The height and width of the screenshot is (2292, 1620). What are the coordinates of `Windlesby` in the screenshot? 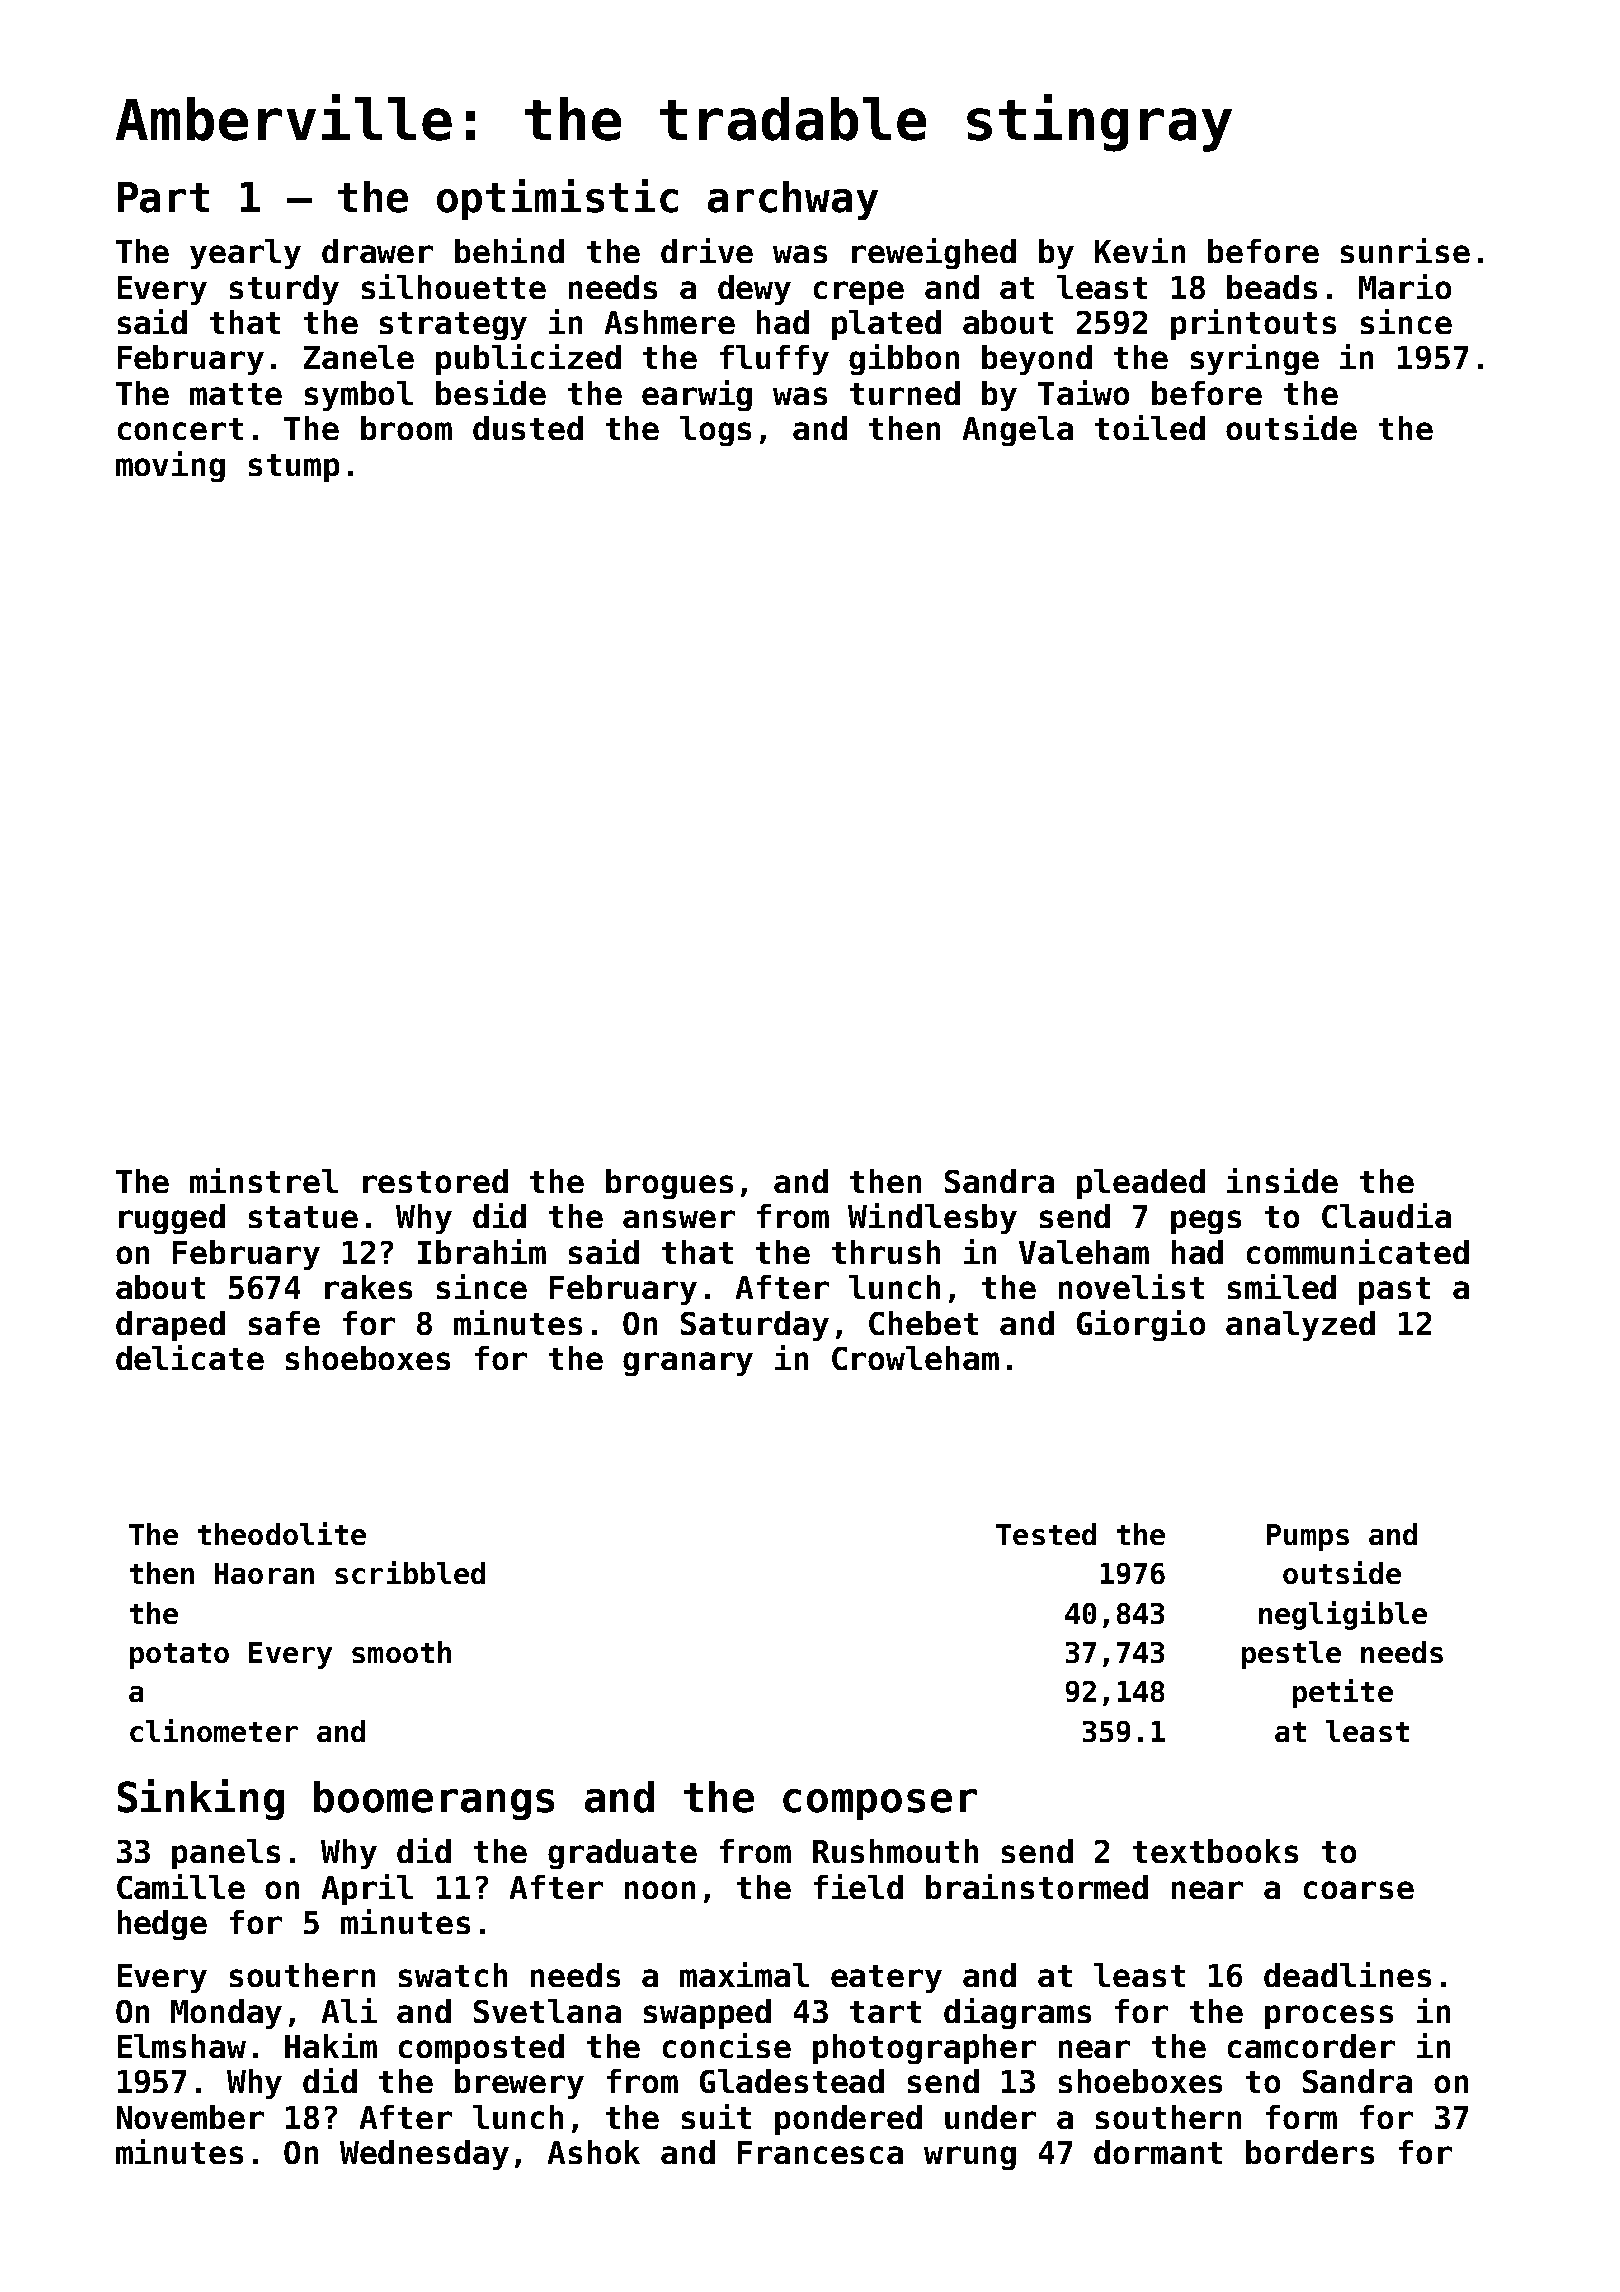 It's located at (932, 1218).
